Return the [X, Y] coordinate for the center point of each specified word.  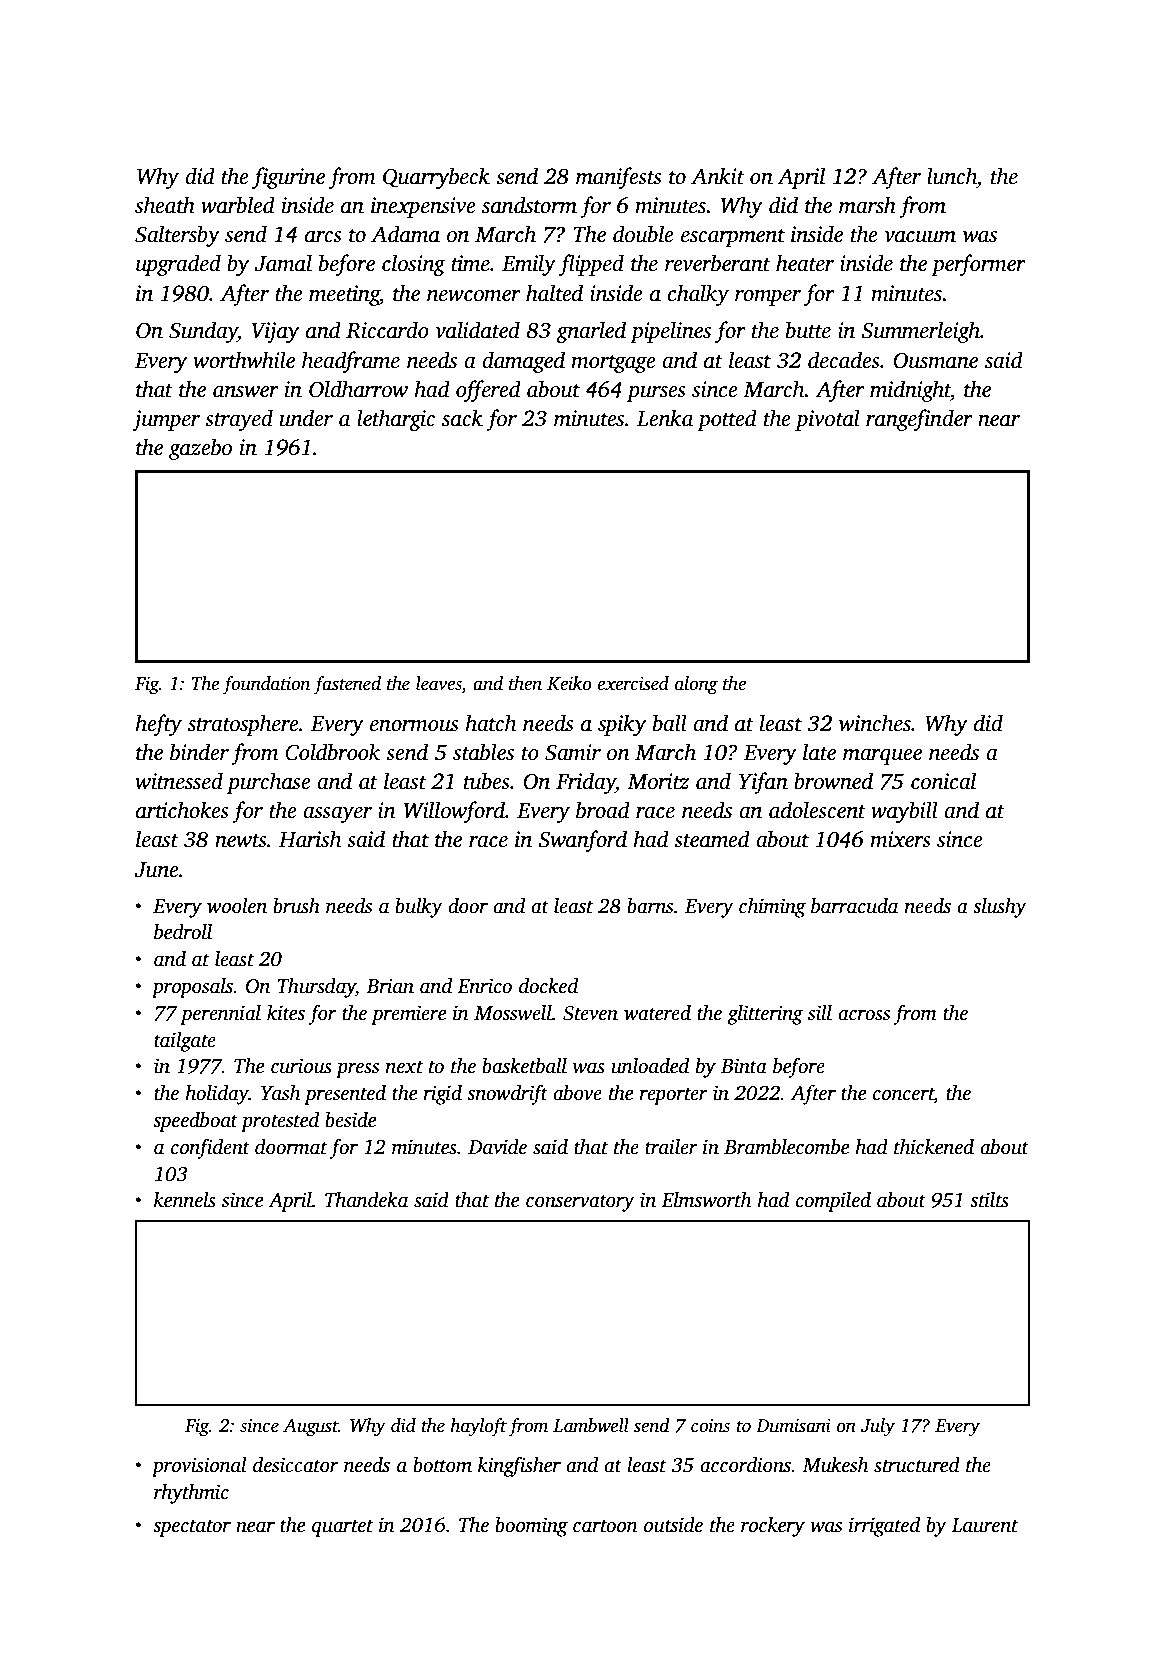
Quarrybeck [436, 178]
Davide [497, 1147]
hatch [490, 723]
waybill [904, 812]
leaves [439, 683]
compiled [833, 1202]
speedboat [195, 1122]
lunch [952, 176]
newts [241, 841]
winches [875, 723]
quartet [342, 1528]
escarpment [733, 238]
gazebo [200, 449]
